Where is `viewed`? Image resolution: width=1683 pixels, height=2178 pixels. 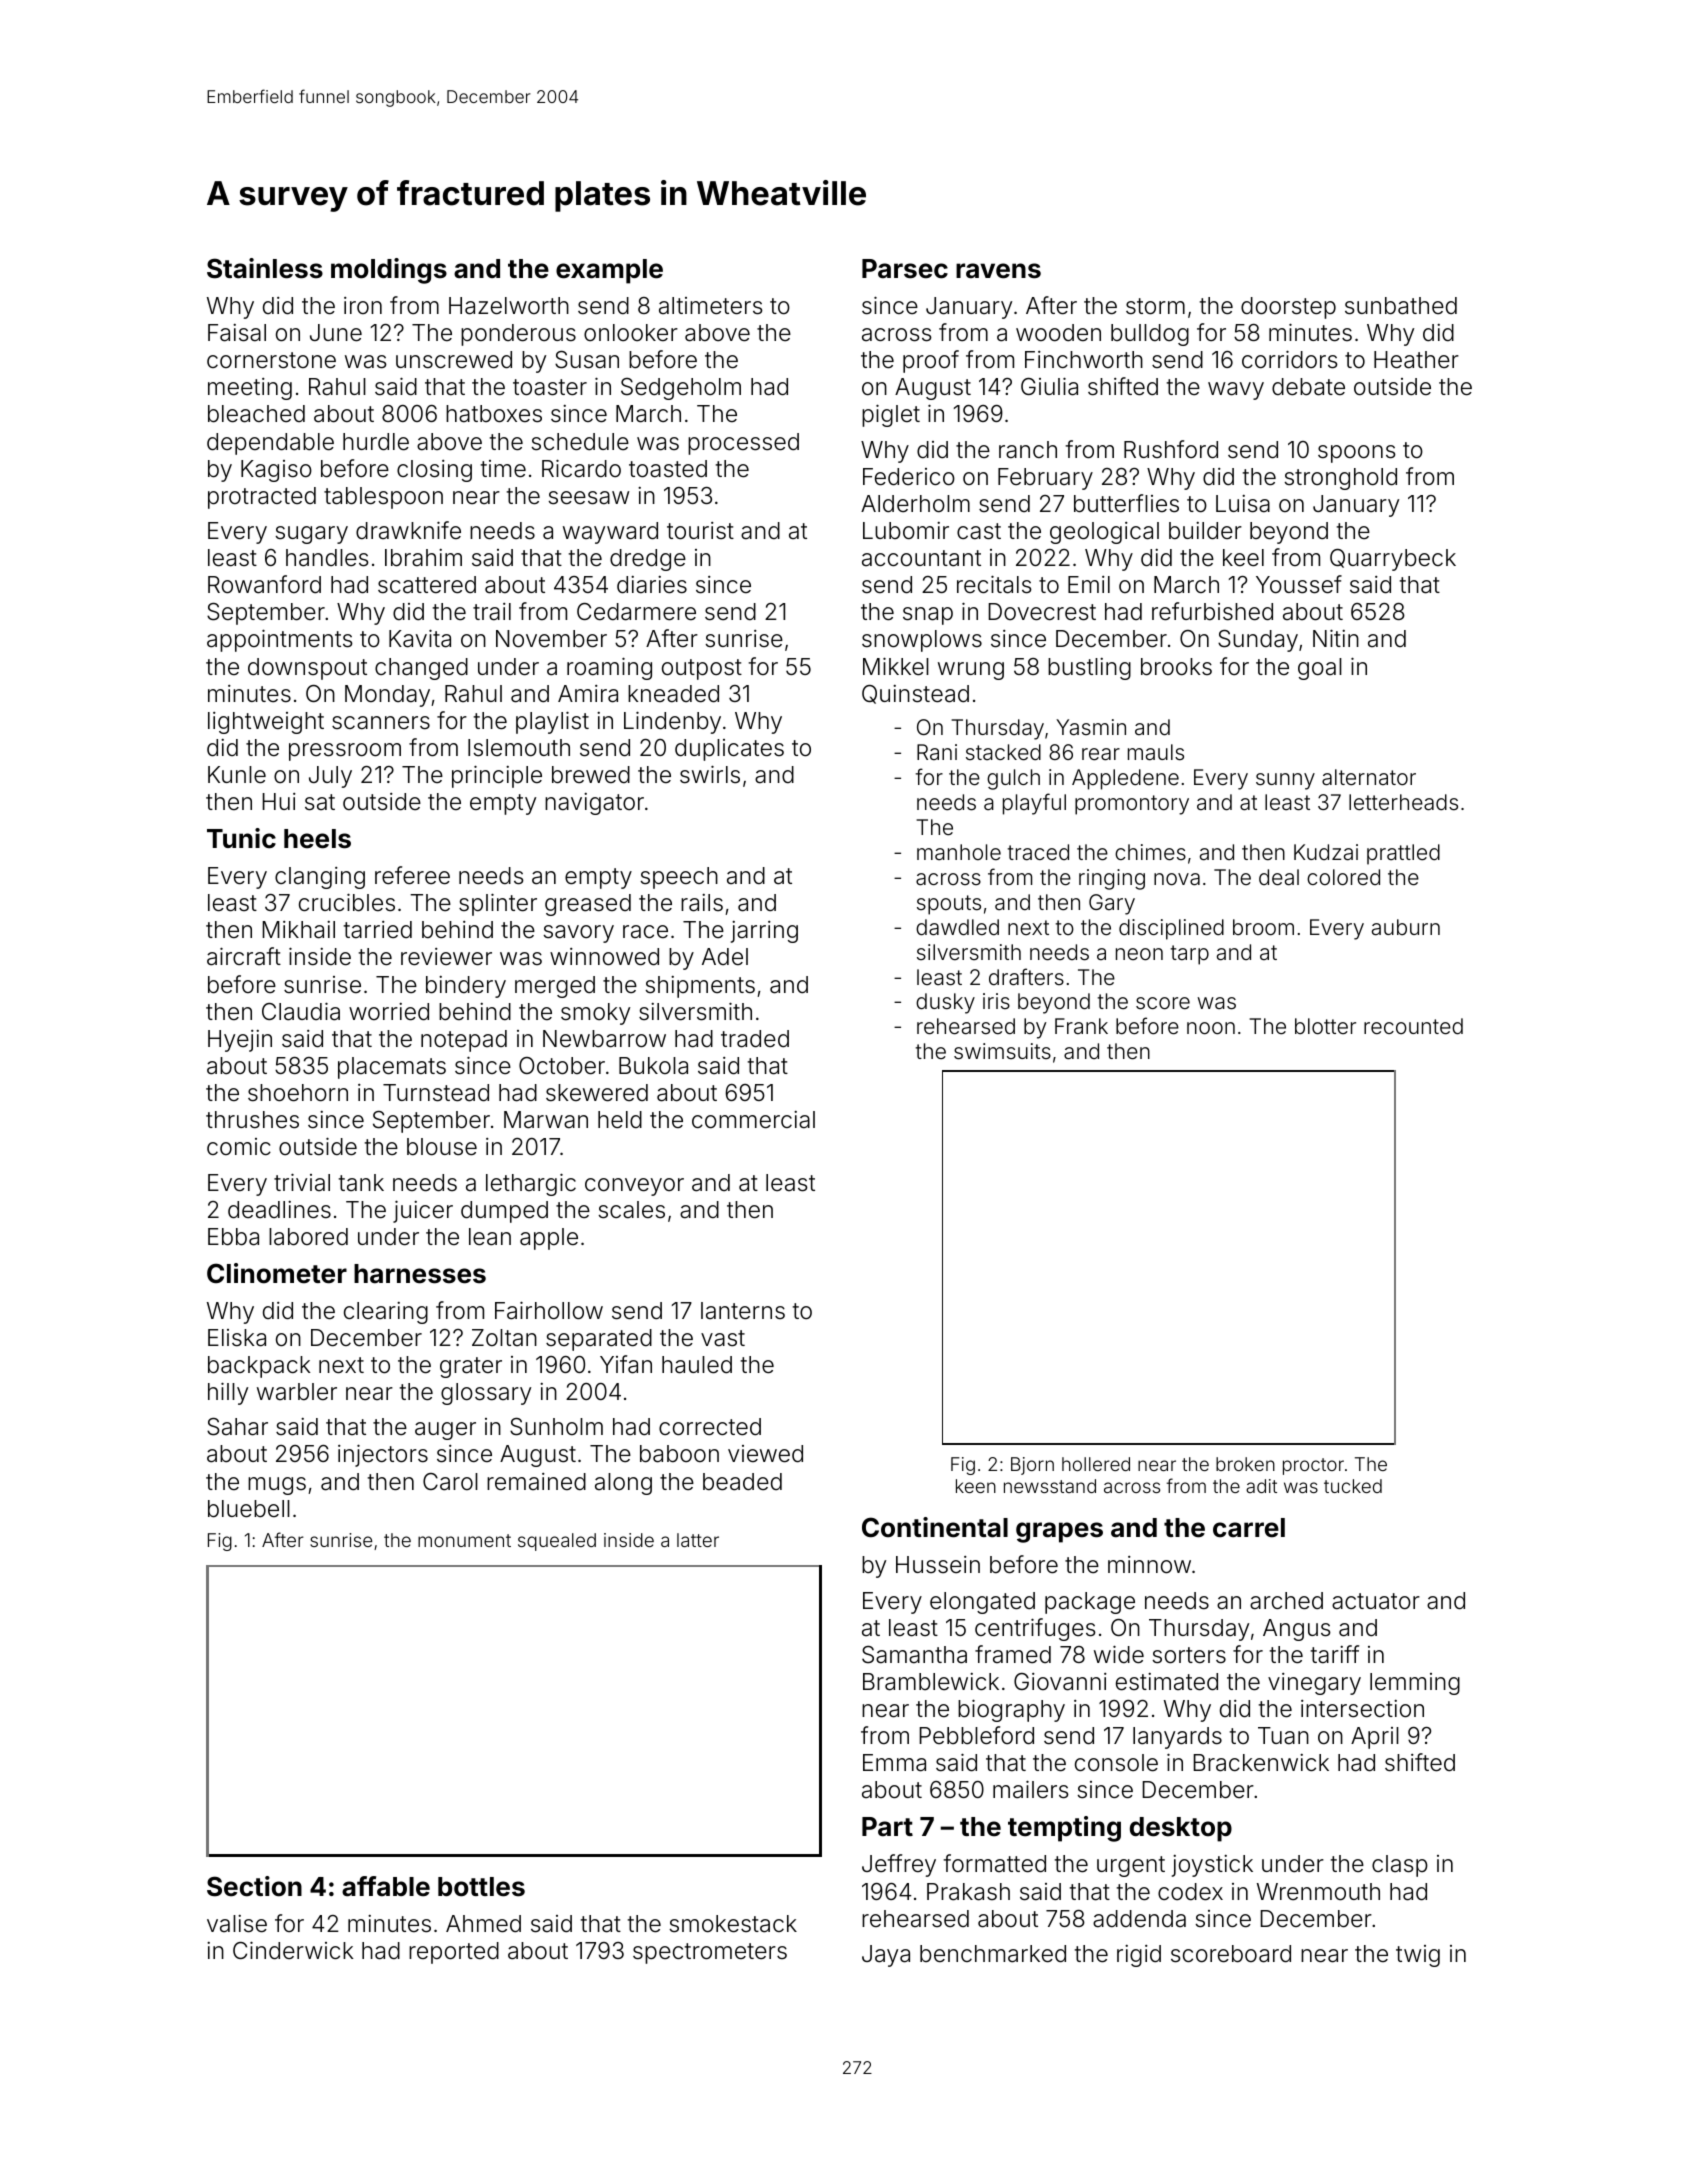
viewed is located at coordinates (765, 1454).
